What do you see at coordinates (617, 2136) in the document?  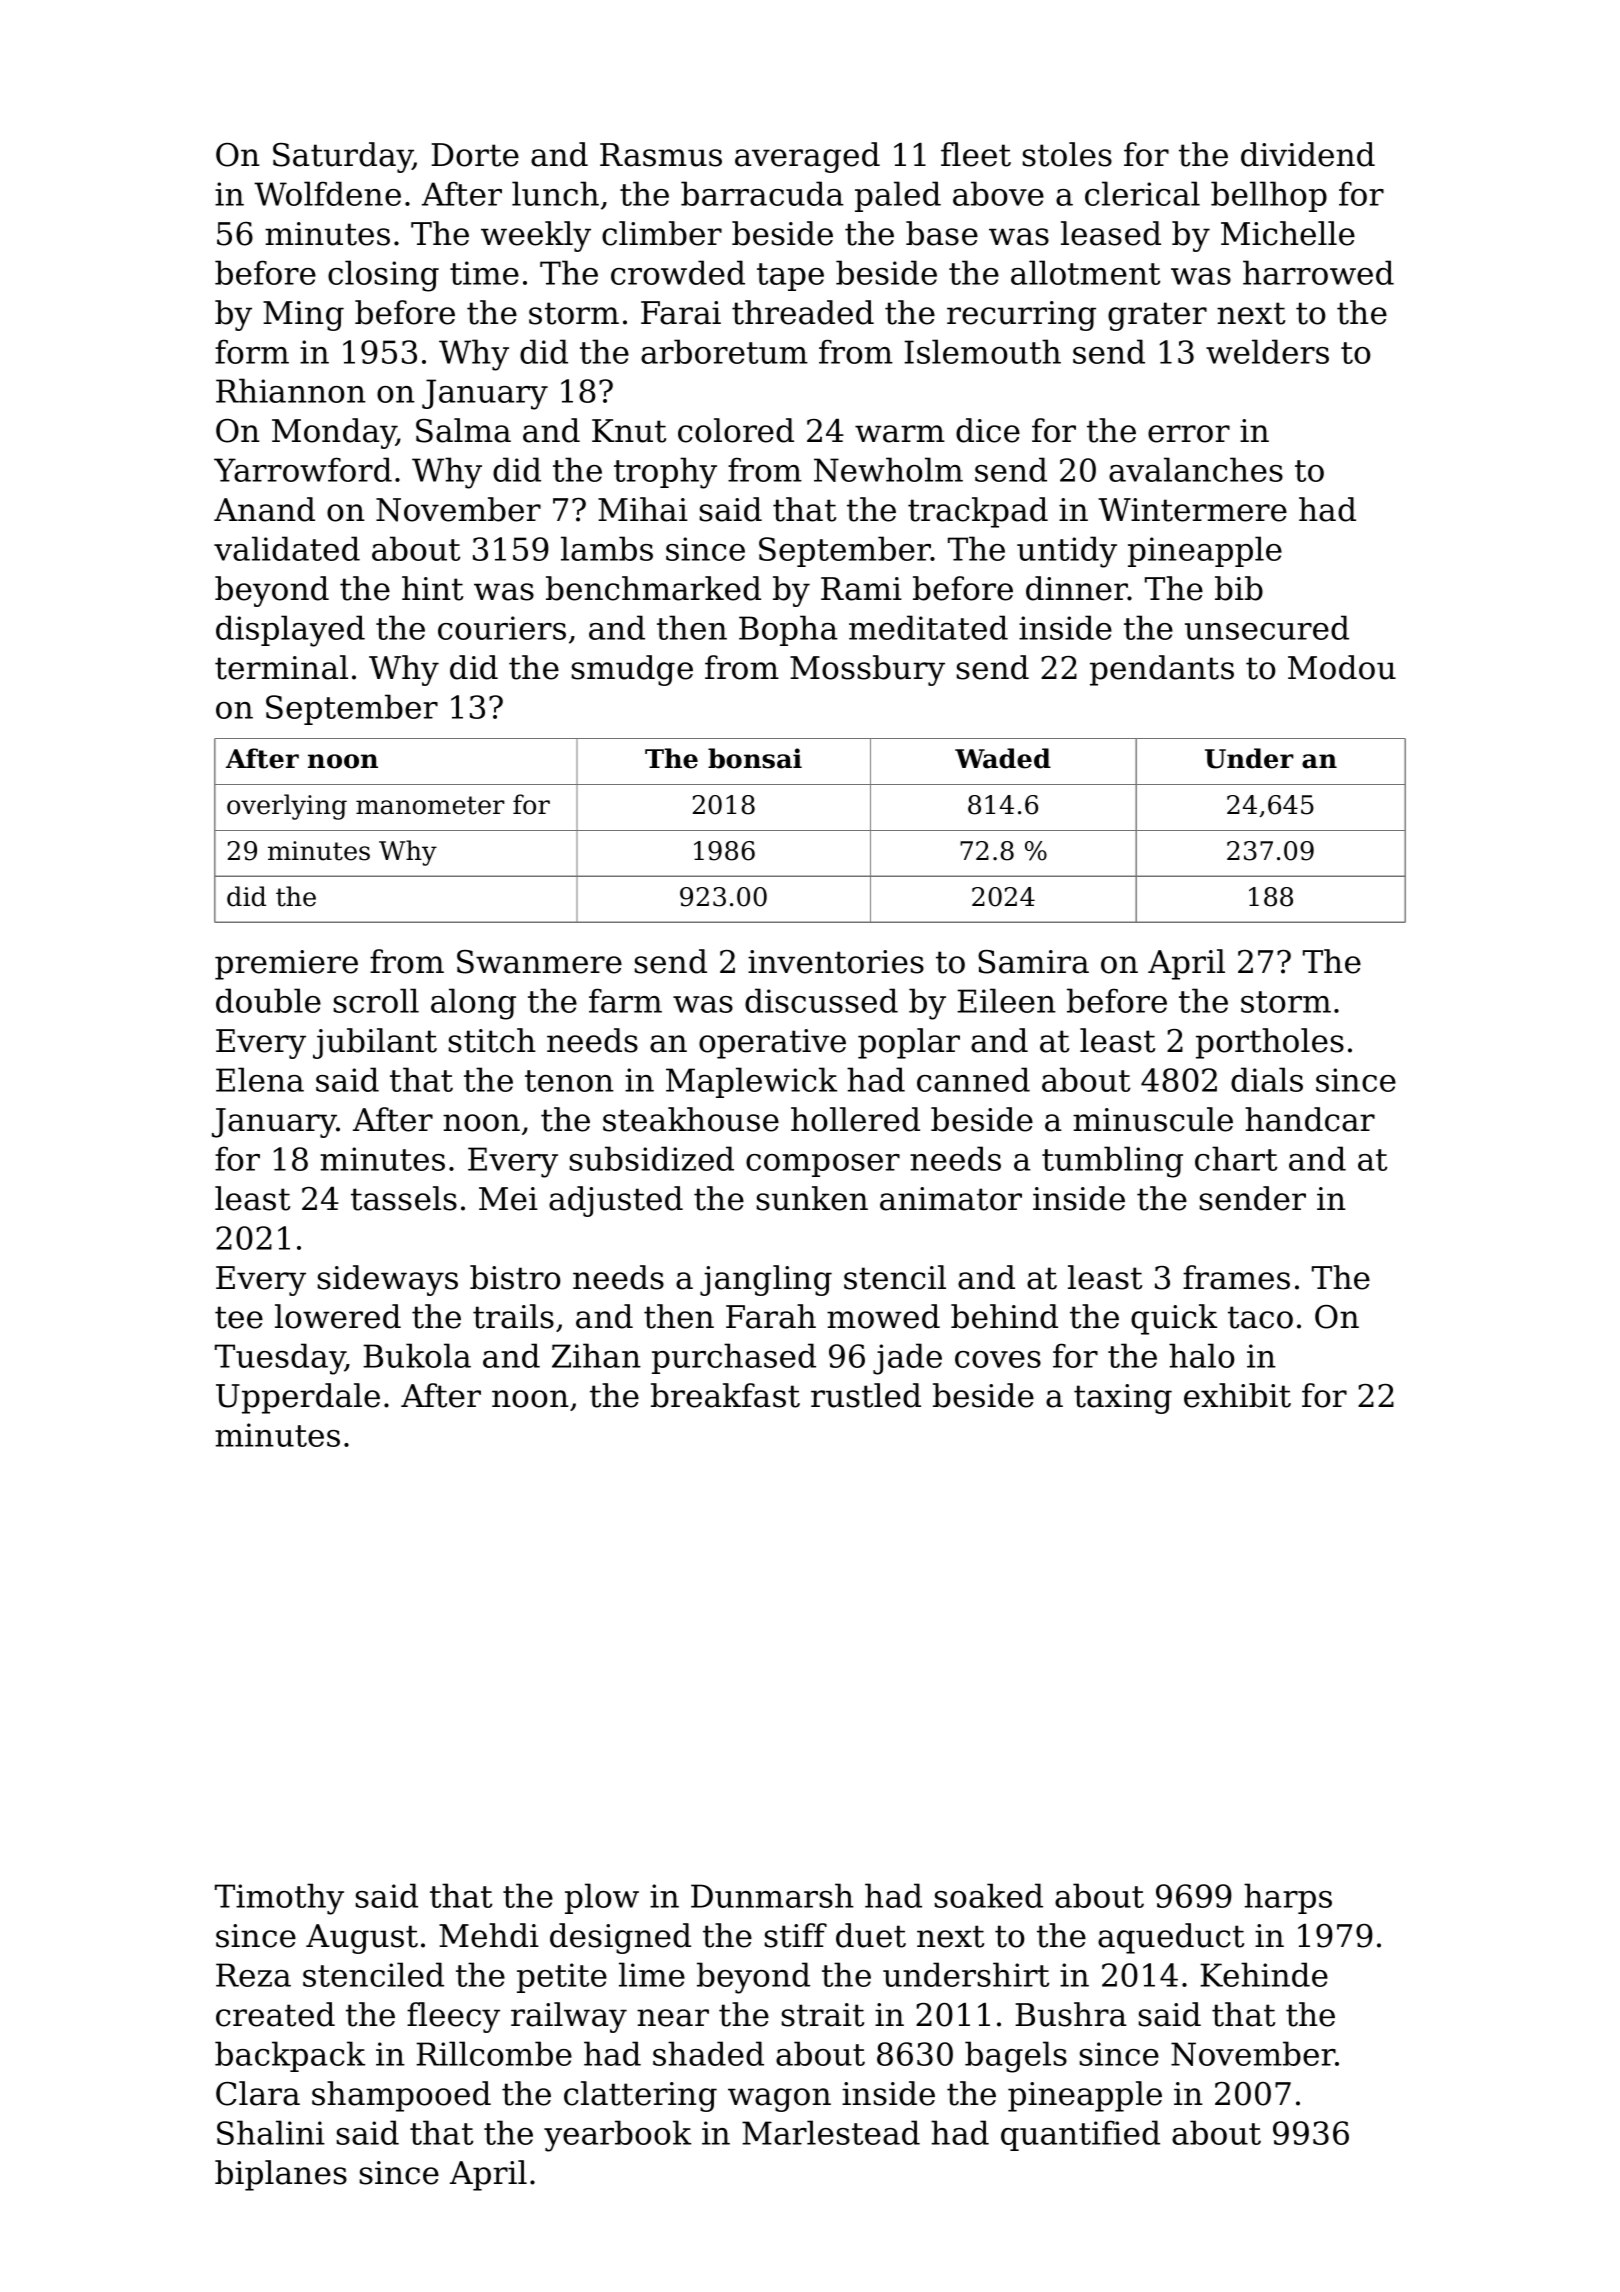 I see `yearbook` at bounding box center [617, 2136].
